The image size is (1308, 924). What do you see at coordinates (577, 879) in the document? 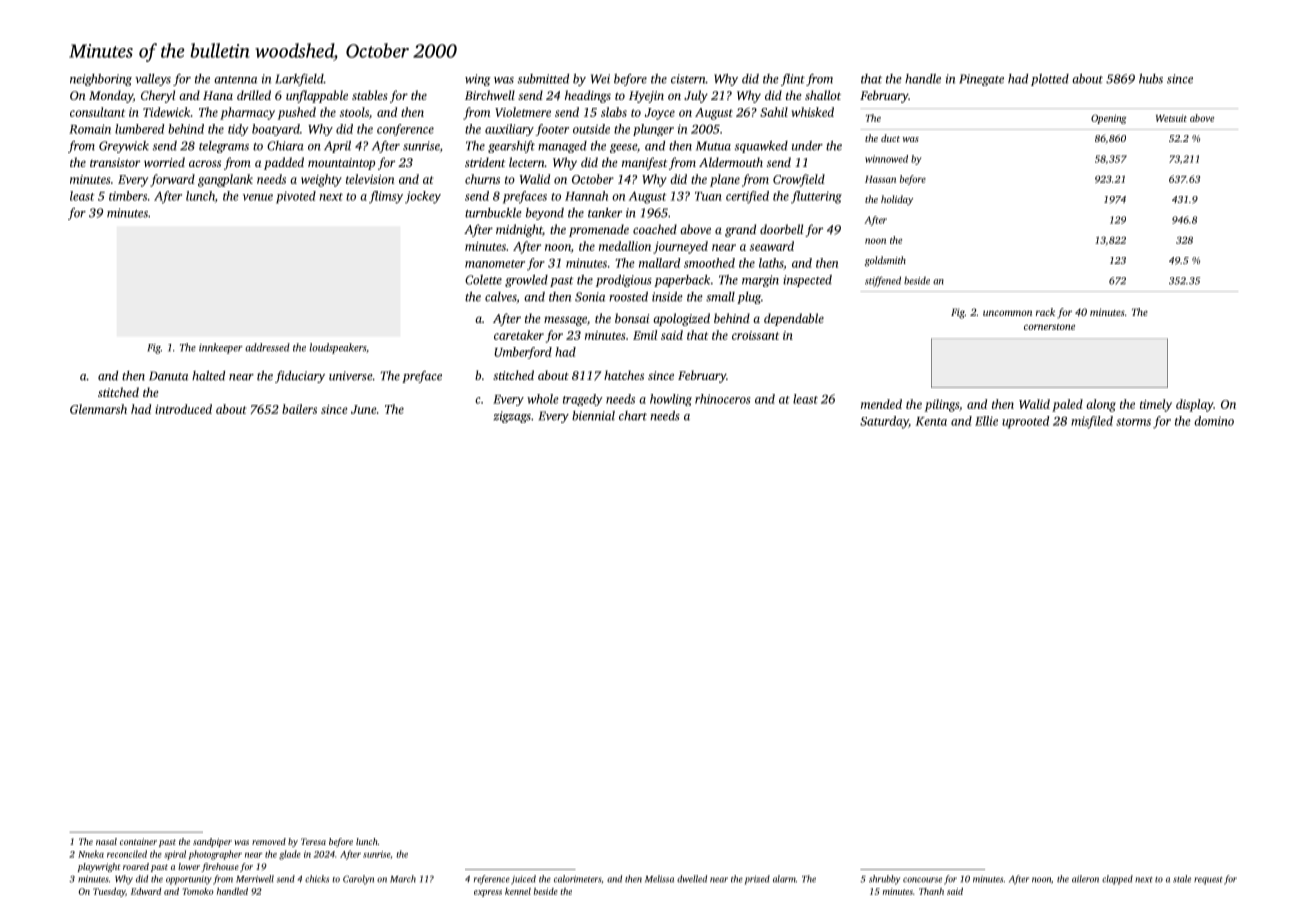
I see `calorimeters` at bounding box center [577, 879].
